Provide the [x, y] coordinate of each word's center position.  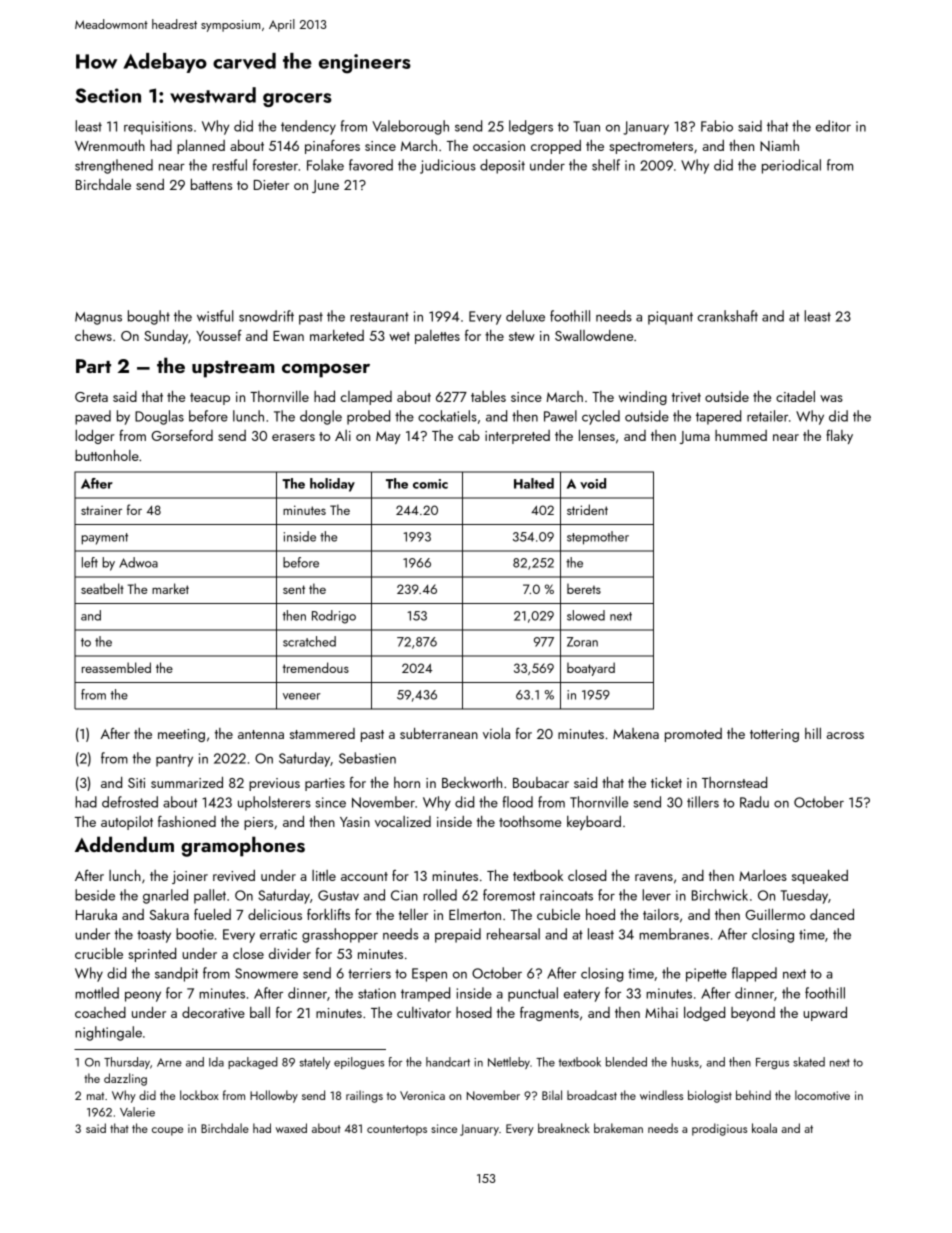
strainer [101, 510]
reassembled [116, 667]
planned [201, 147]
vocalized [403, 821]
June [325, 186]
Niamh [779, 146]
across [845, 735]
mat [95, 1096]
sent [294, 589]
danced [832, 914]
